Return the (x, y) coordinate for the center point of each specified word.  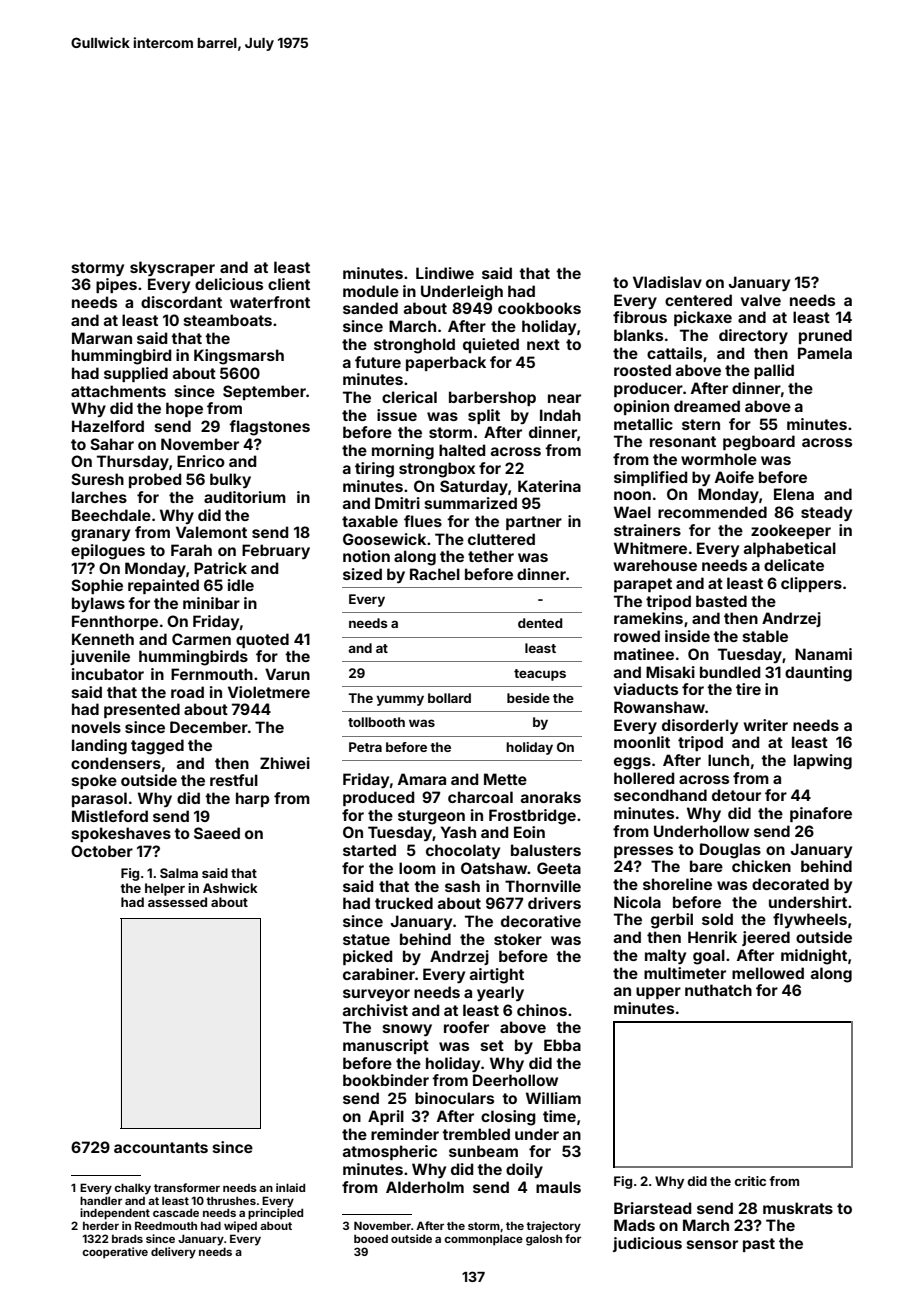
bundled (730, 672)
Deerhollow (515, 1080)
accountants (161, 1147)
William (553, 1098)
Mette (505, 779)
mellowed (768, 973)
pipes (116, 285)
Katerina (549, 486)
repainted (163, 586)
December (209, 727)
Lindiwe (445, 273)
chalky (132, 1189)
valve (761, 300)
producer (648, 389)
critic (750, 1181)
